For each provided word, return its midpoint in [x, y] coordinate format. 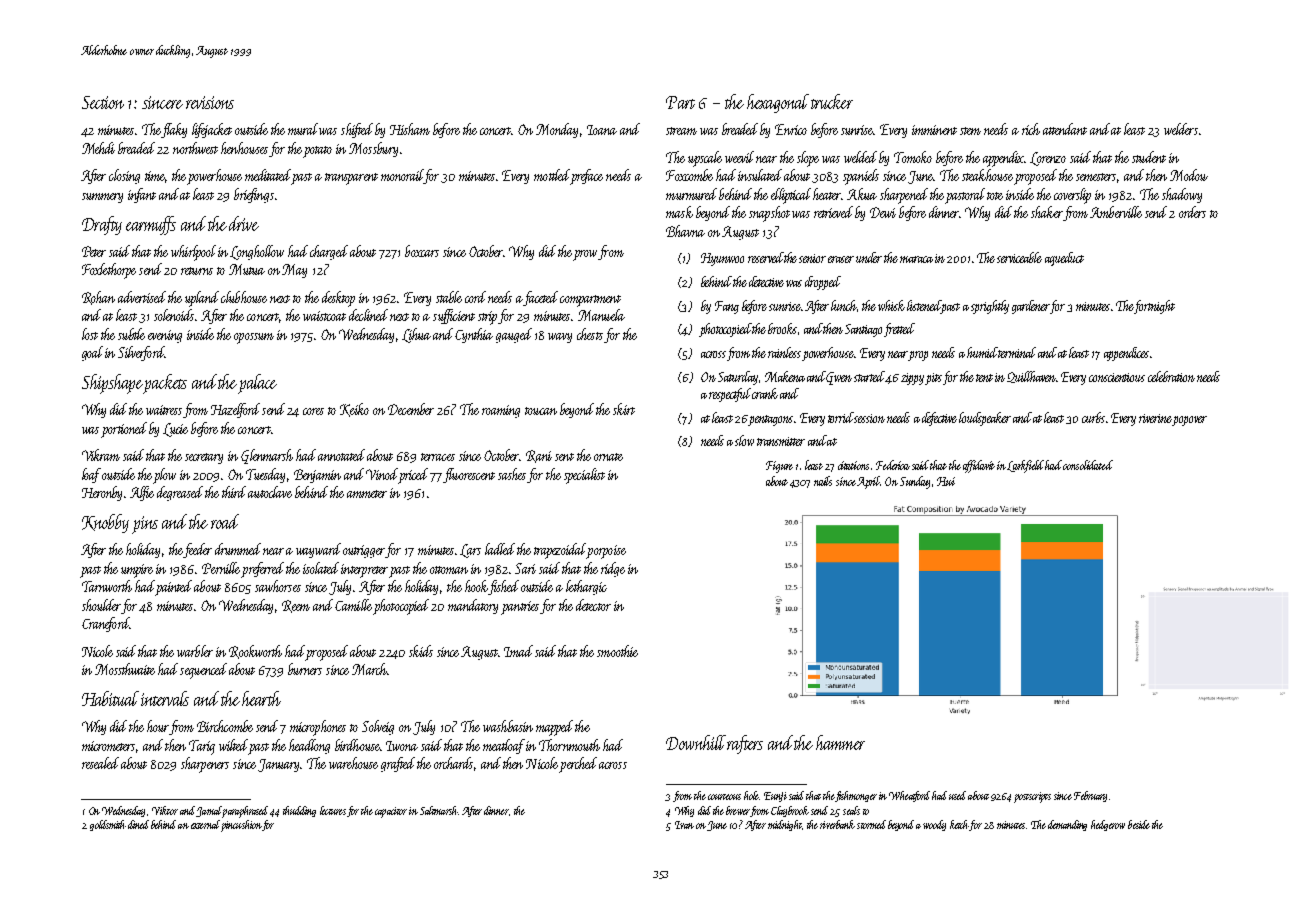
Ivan [684, 825]
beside [1139, 824]
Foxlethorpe [109, 271]
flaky [174, 130]
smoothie [617, 651]
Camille [353, 605]
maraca [916, 259]
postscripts [1032, 797]
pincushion [241, 826]
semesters [1097, 178]
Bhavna [685, 231]
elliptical [791, 196]
